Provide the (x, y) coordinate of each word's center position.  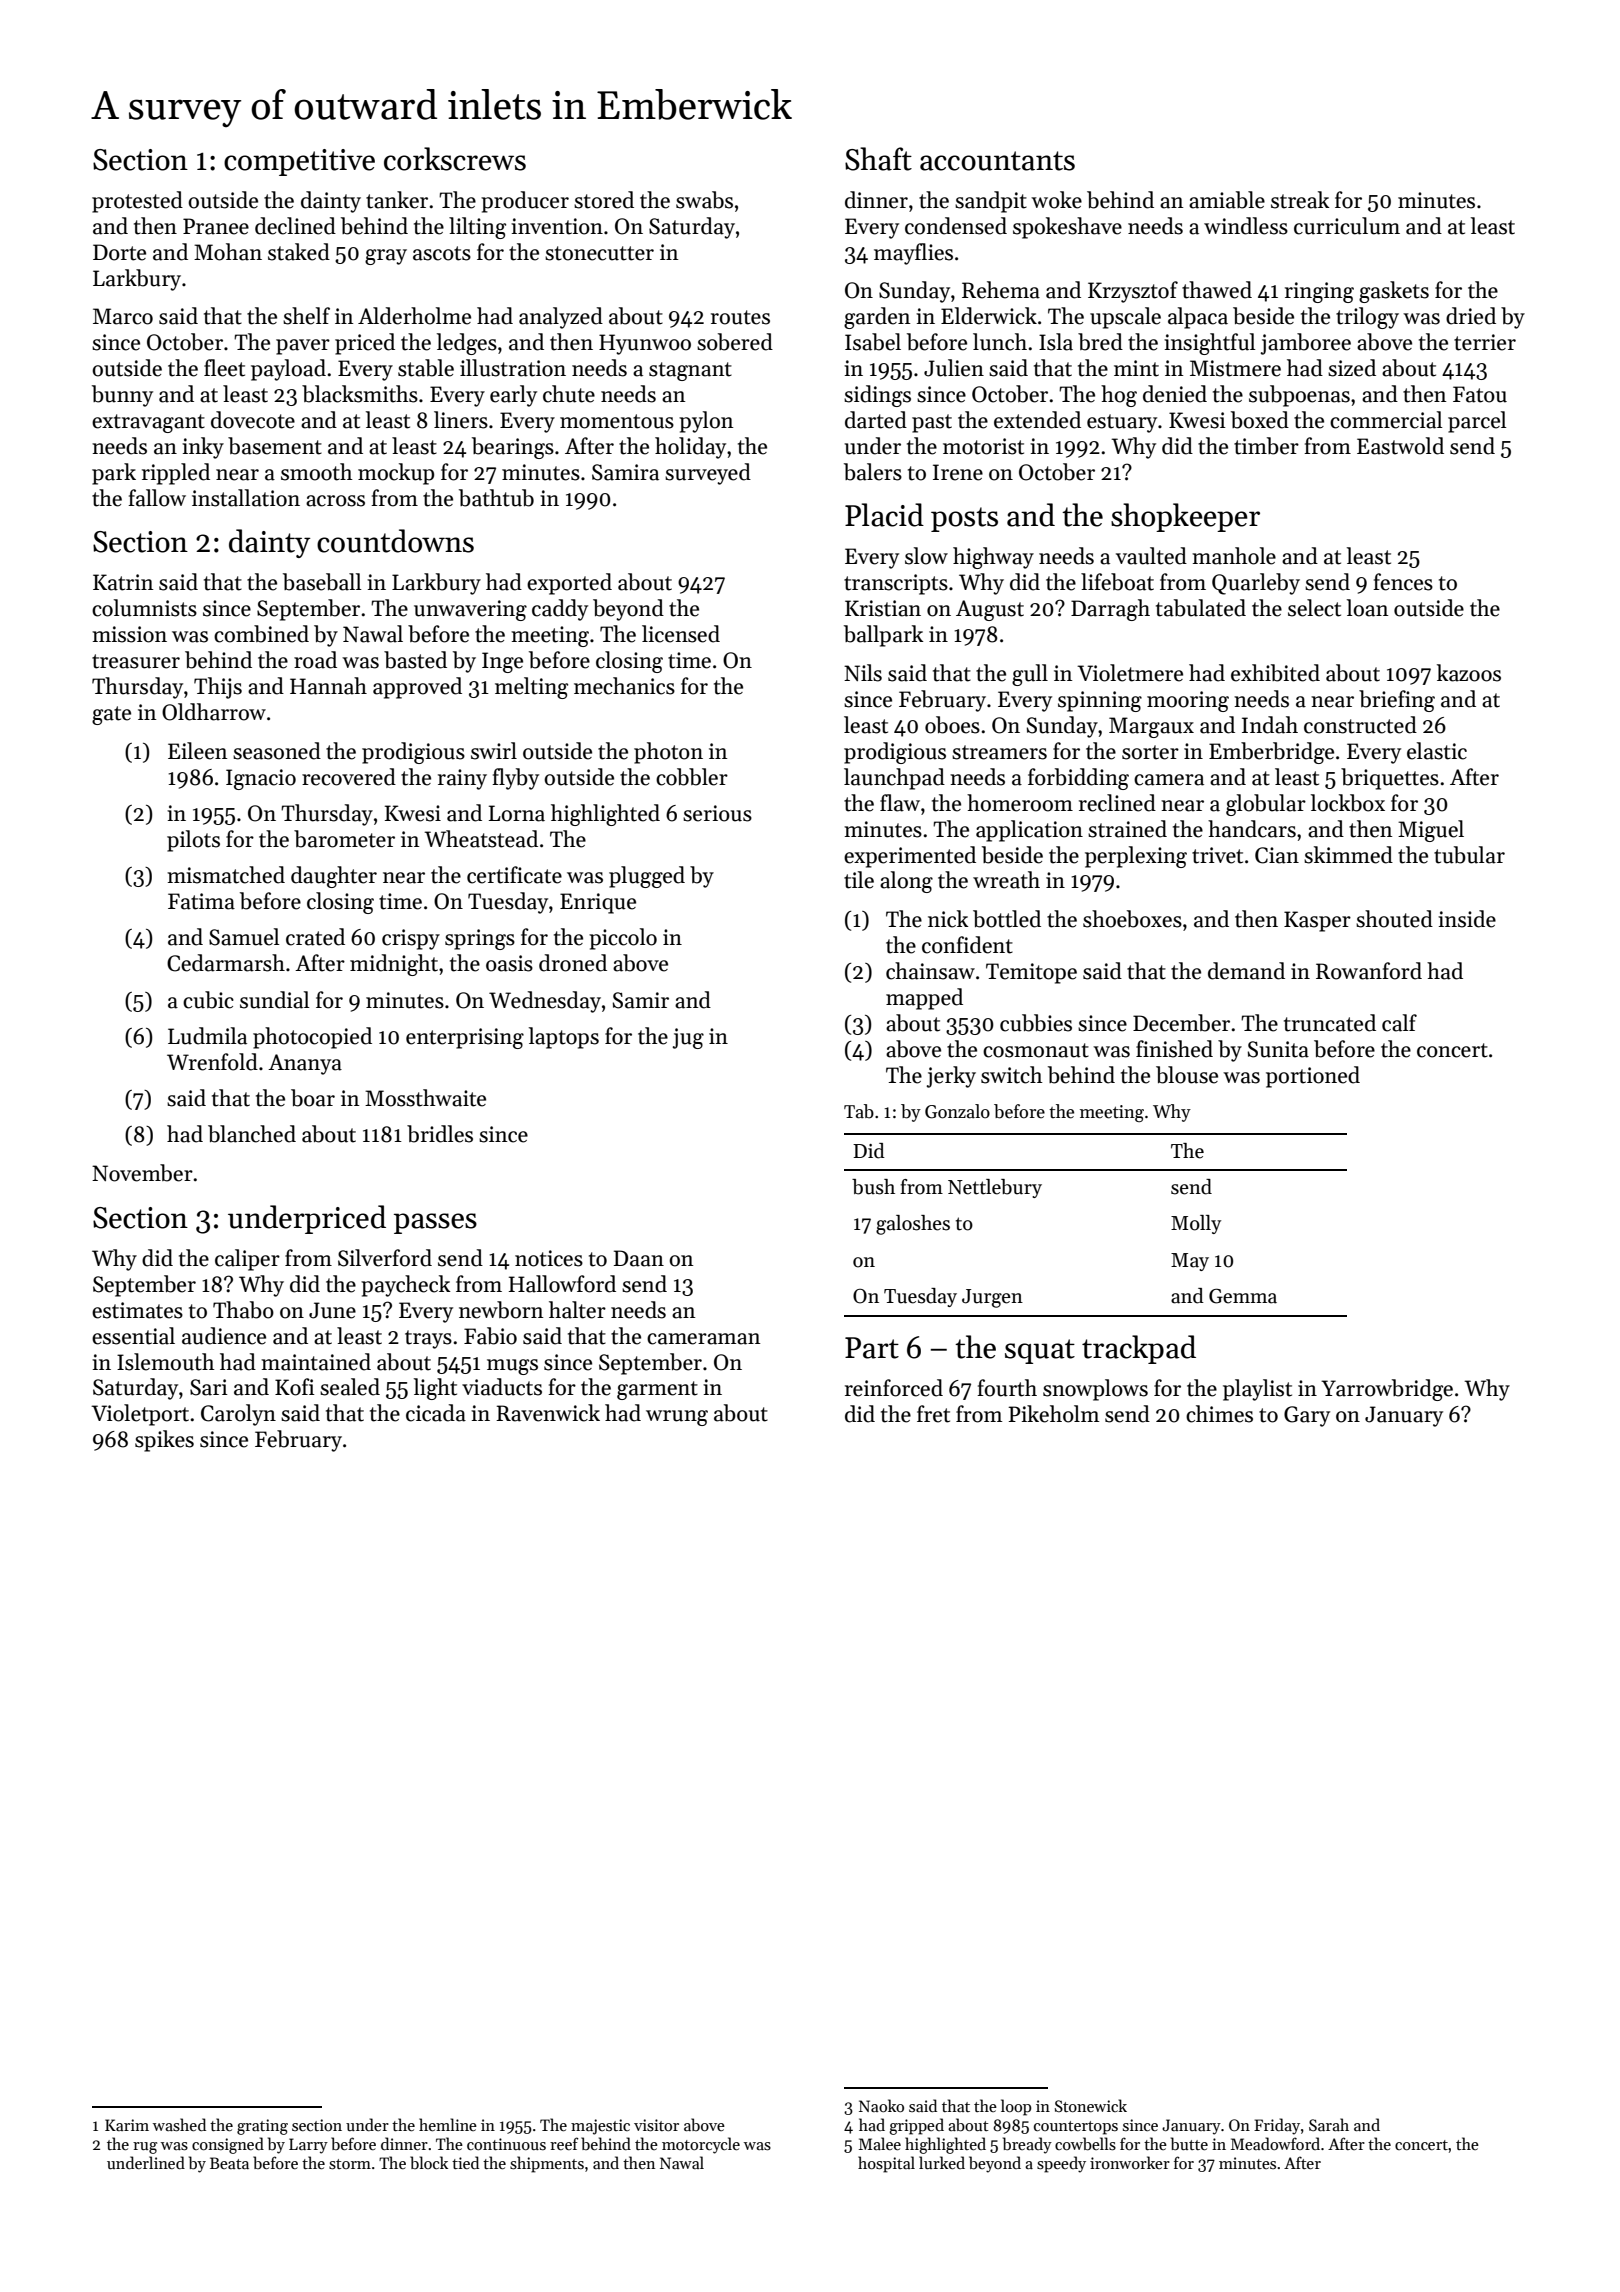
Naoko (881, 2105)
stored (604, 200)
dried (1471, 316)
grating (262, 2127)
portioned (1313, 1077)
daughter (334, 877)
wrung (677, 1418)
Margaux (1151, 727)
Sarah (1329, 2124)
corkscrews (455, 159)
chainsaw (930, 971)
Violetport (140, 1415)
